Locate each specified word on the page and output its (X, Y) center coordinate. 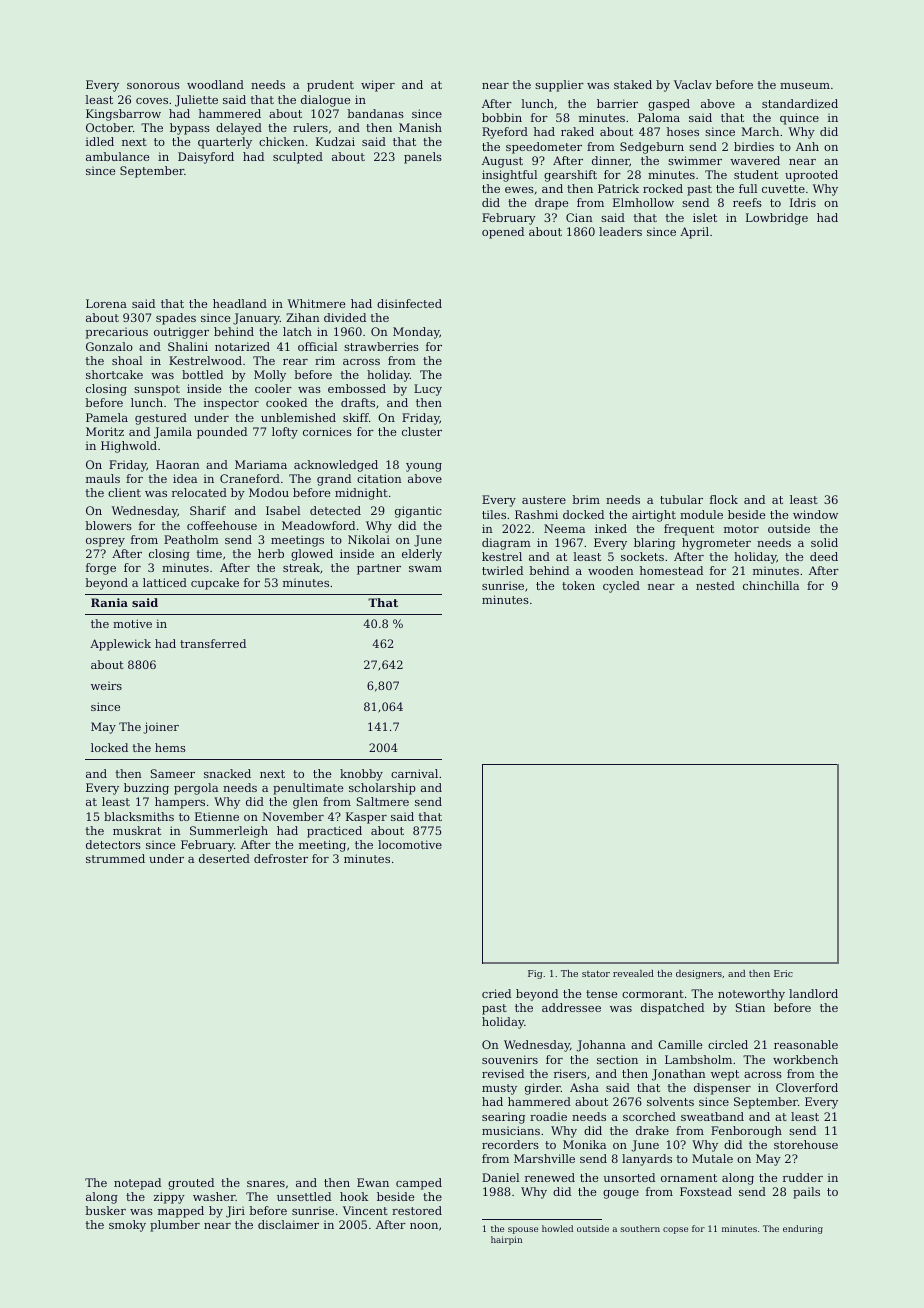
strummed (115, 858)
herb (271, 553)
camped (419, 1184)
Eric (783, 973)
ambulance (117, 156)
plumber (175, 1226)
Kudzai (335, 141)
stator (596, 973)
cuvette (783, 189)
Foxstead (706, 1191)
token (578, 585)
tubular (681, 499)
